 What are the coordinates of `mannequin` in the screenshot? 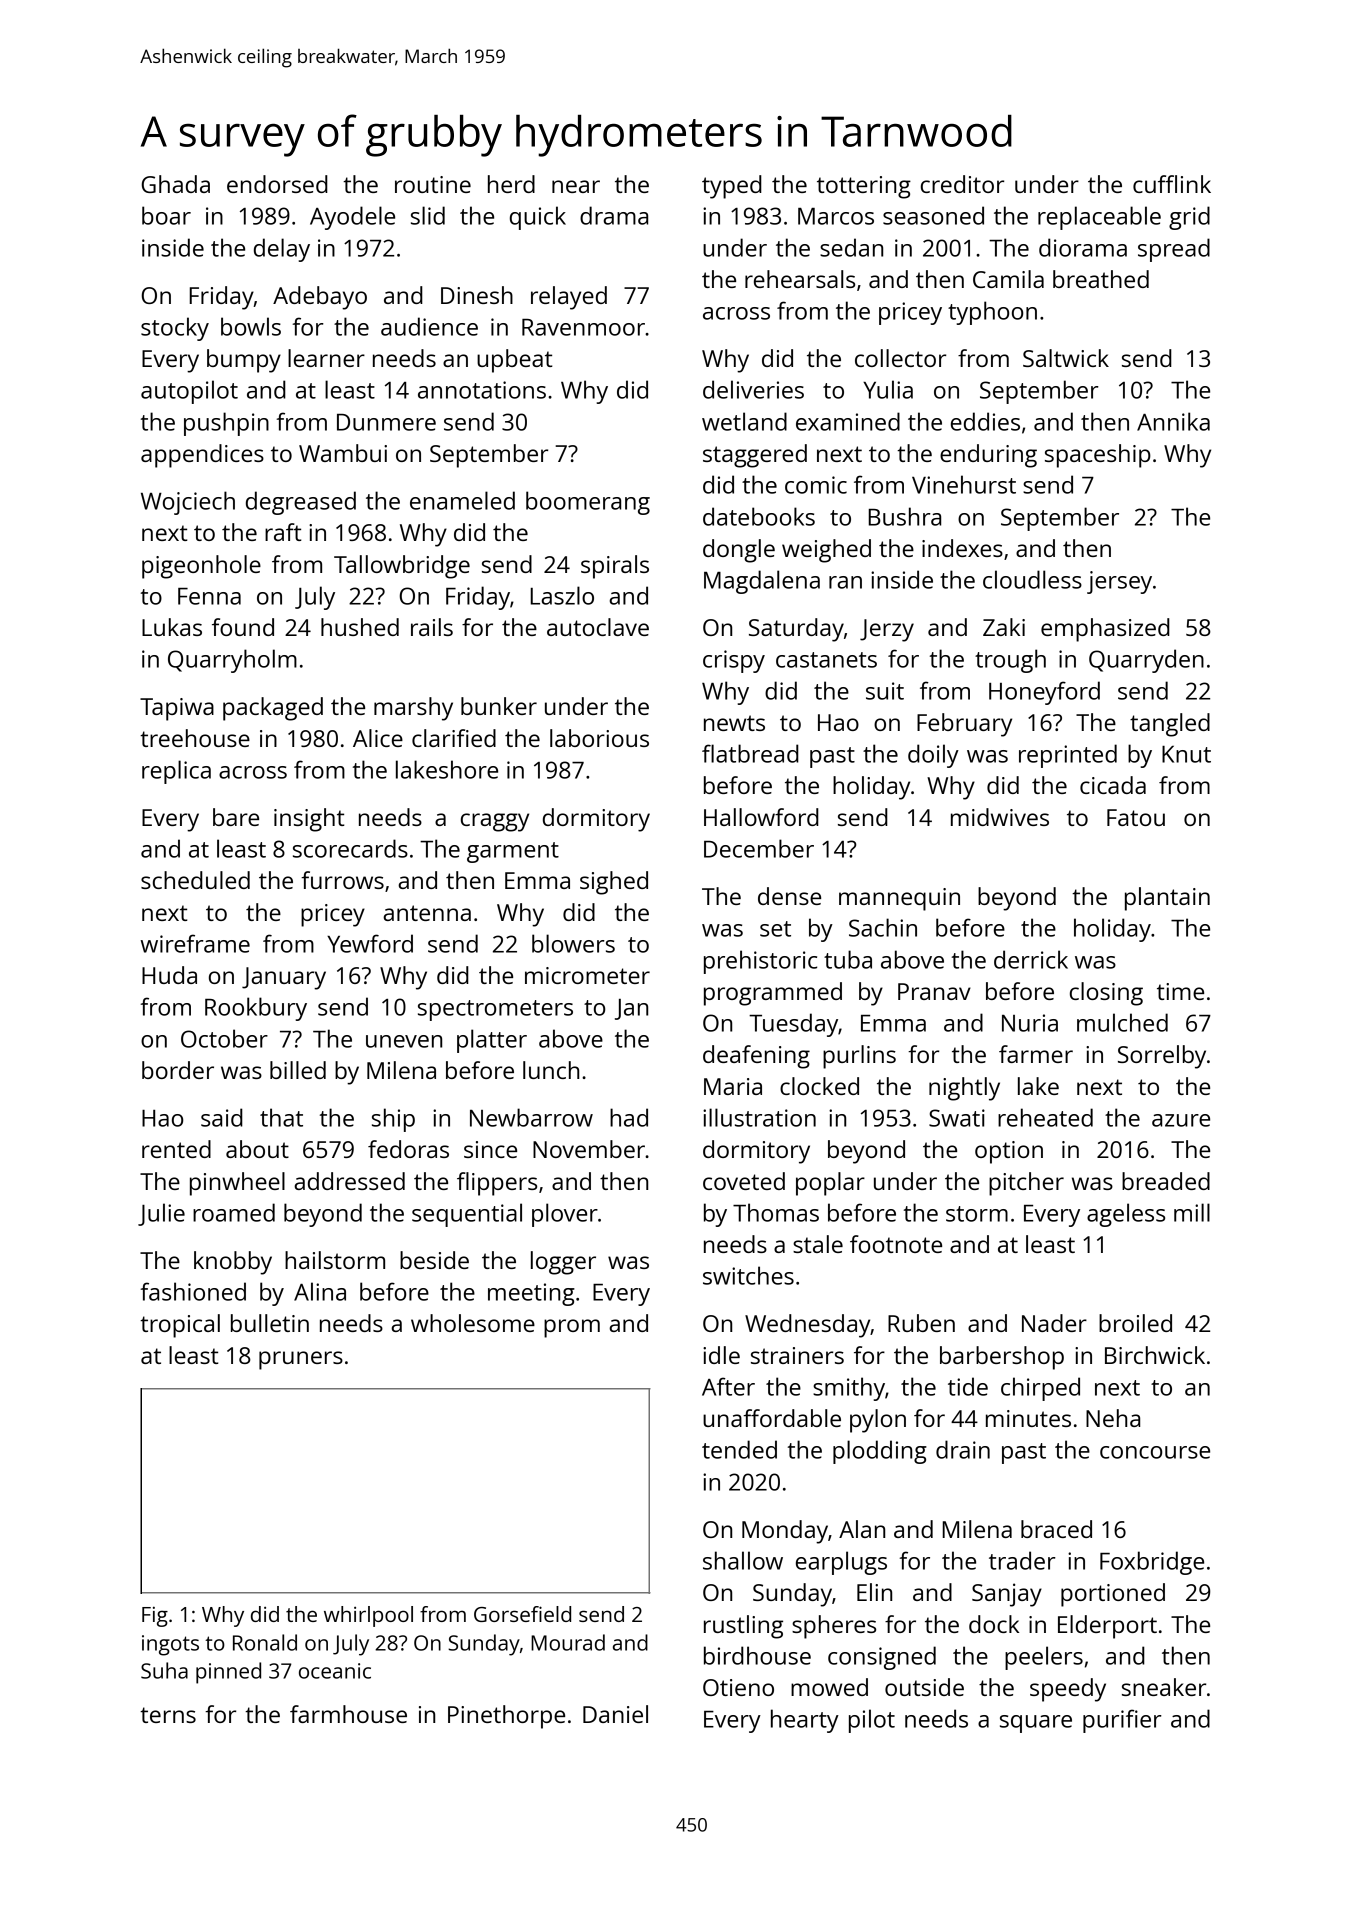 It's located at (899, 899).
